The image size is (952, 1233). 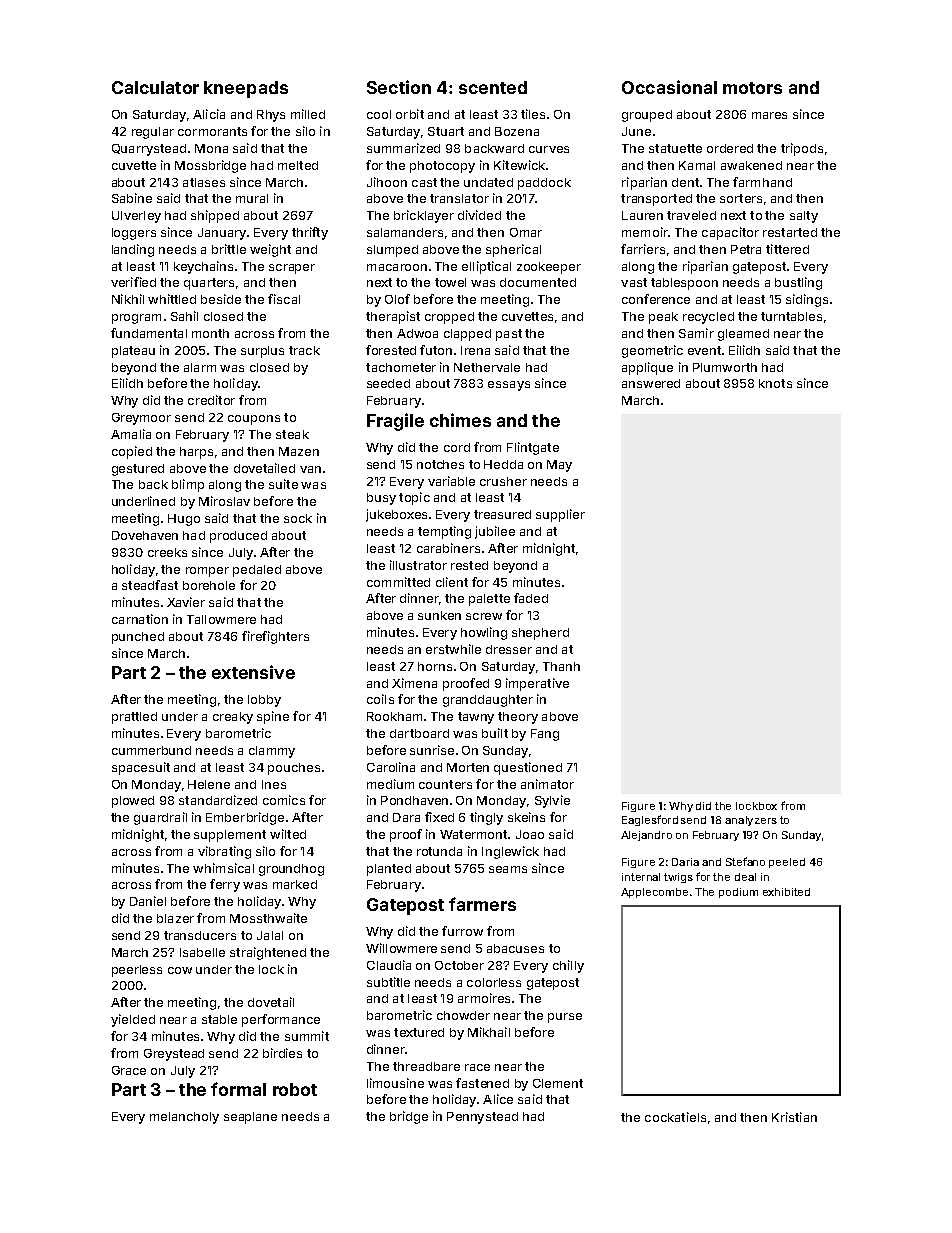 I want to click on seaplane, so click(x=250, y=1118).
